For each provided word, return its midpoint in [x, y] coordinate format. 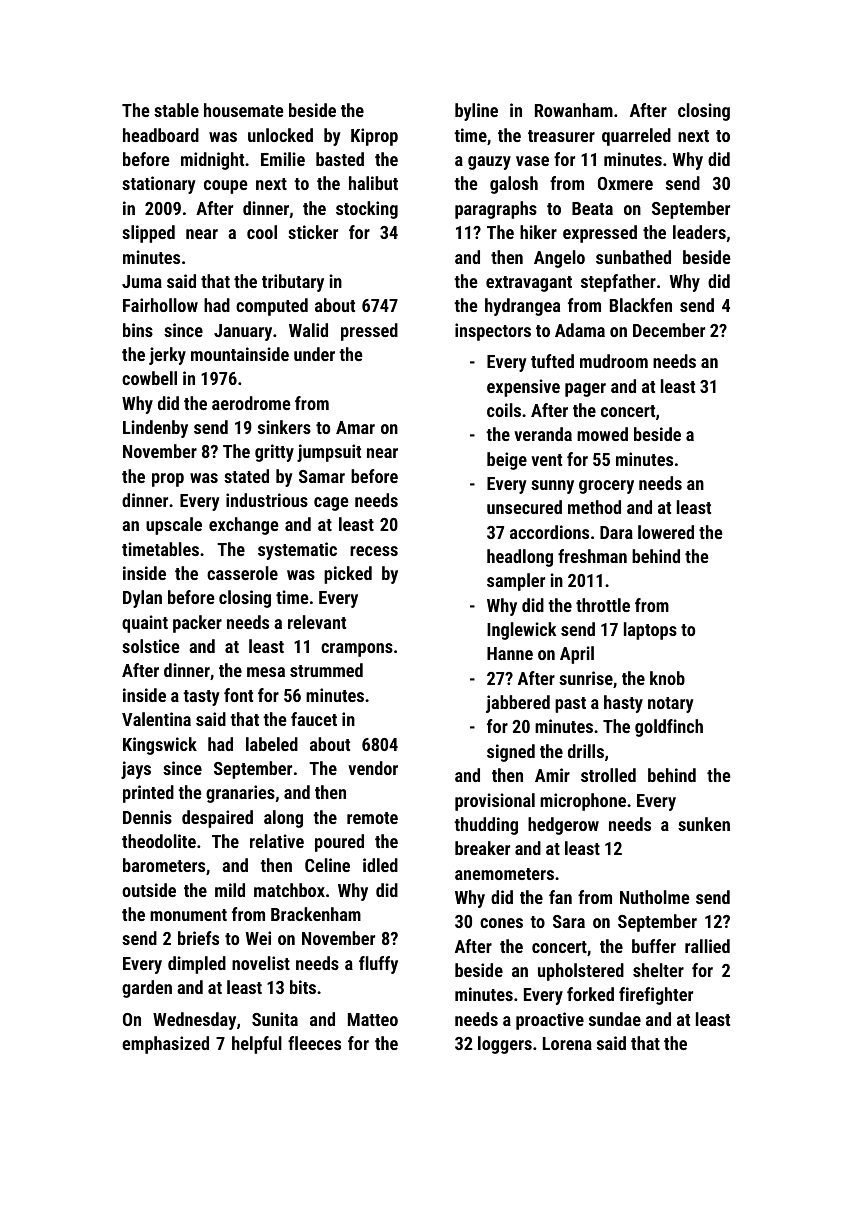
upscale [174, 526]
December [669, 330]
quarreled [636, 137]
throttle [603, 605]
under [314, 354]
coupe [226, 187]
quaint [145, 624]
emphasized [165, 1045]
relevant [317, 622]
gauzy [489, 163]
